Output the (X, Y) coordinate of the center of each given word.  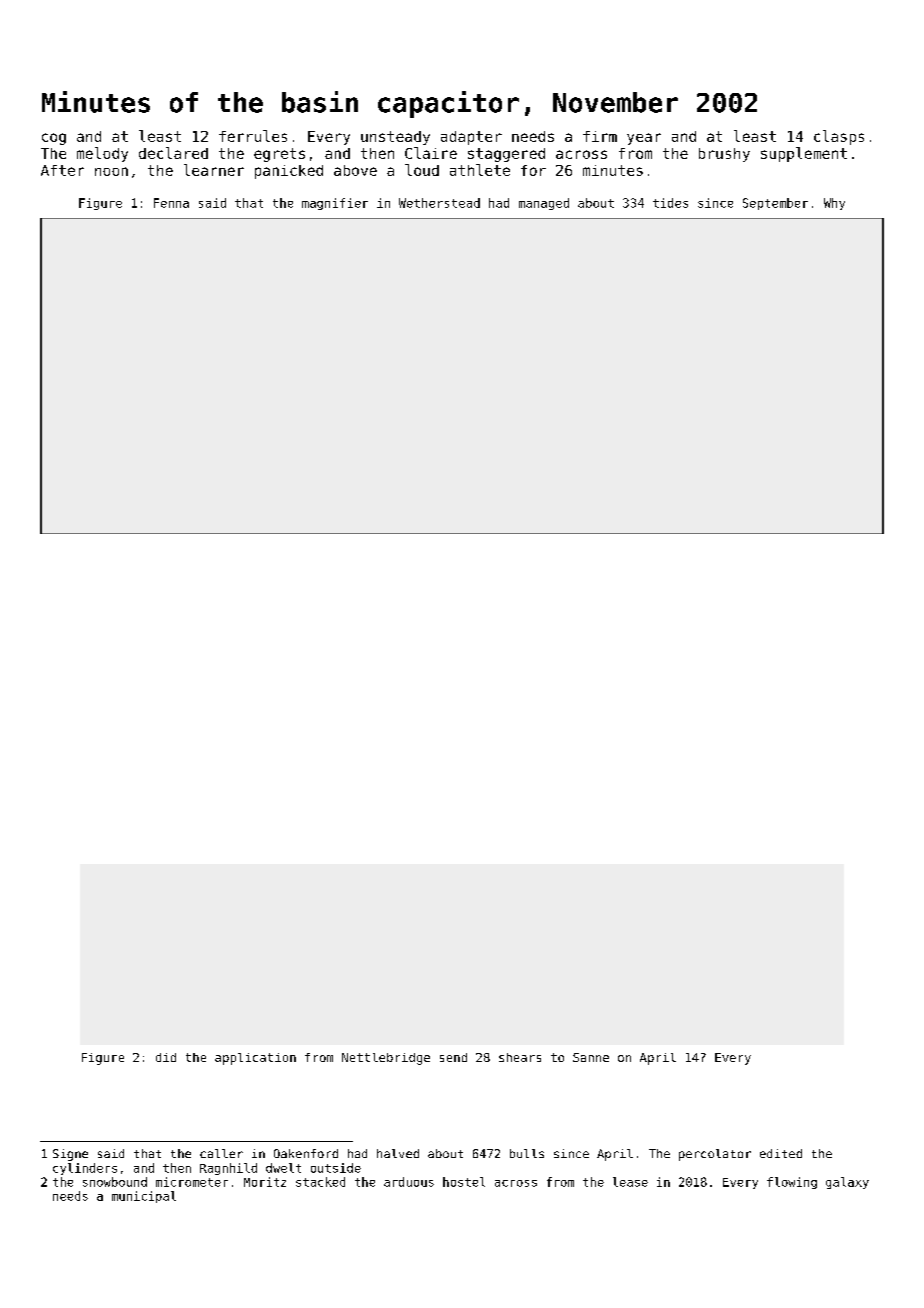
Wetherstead (439, 203)
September (775, 204)
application (255, 1059)
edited (781, 1153)
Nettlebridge (386, 1059)
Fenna (171, 203)
